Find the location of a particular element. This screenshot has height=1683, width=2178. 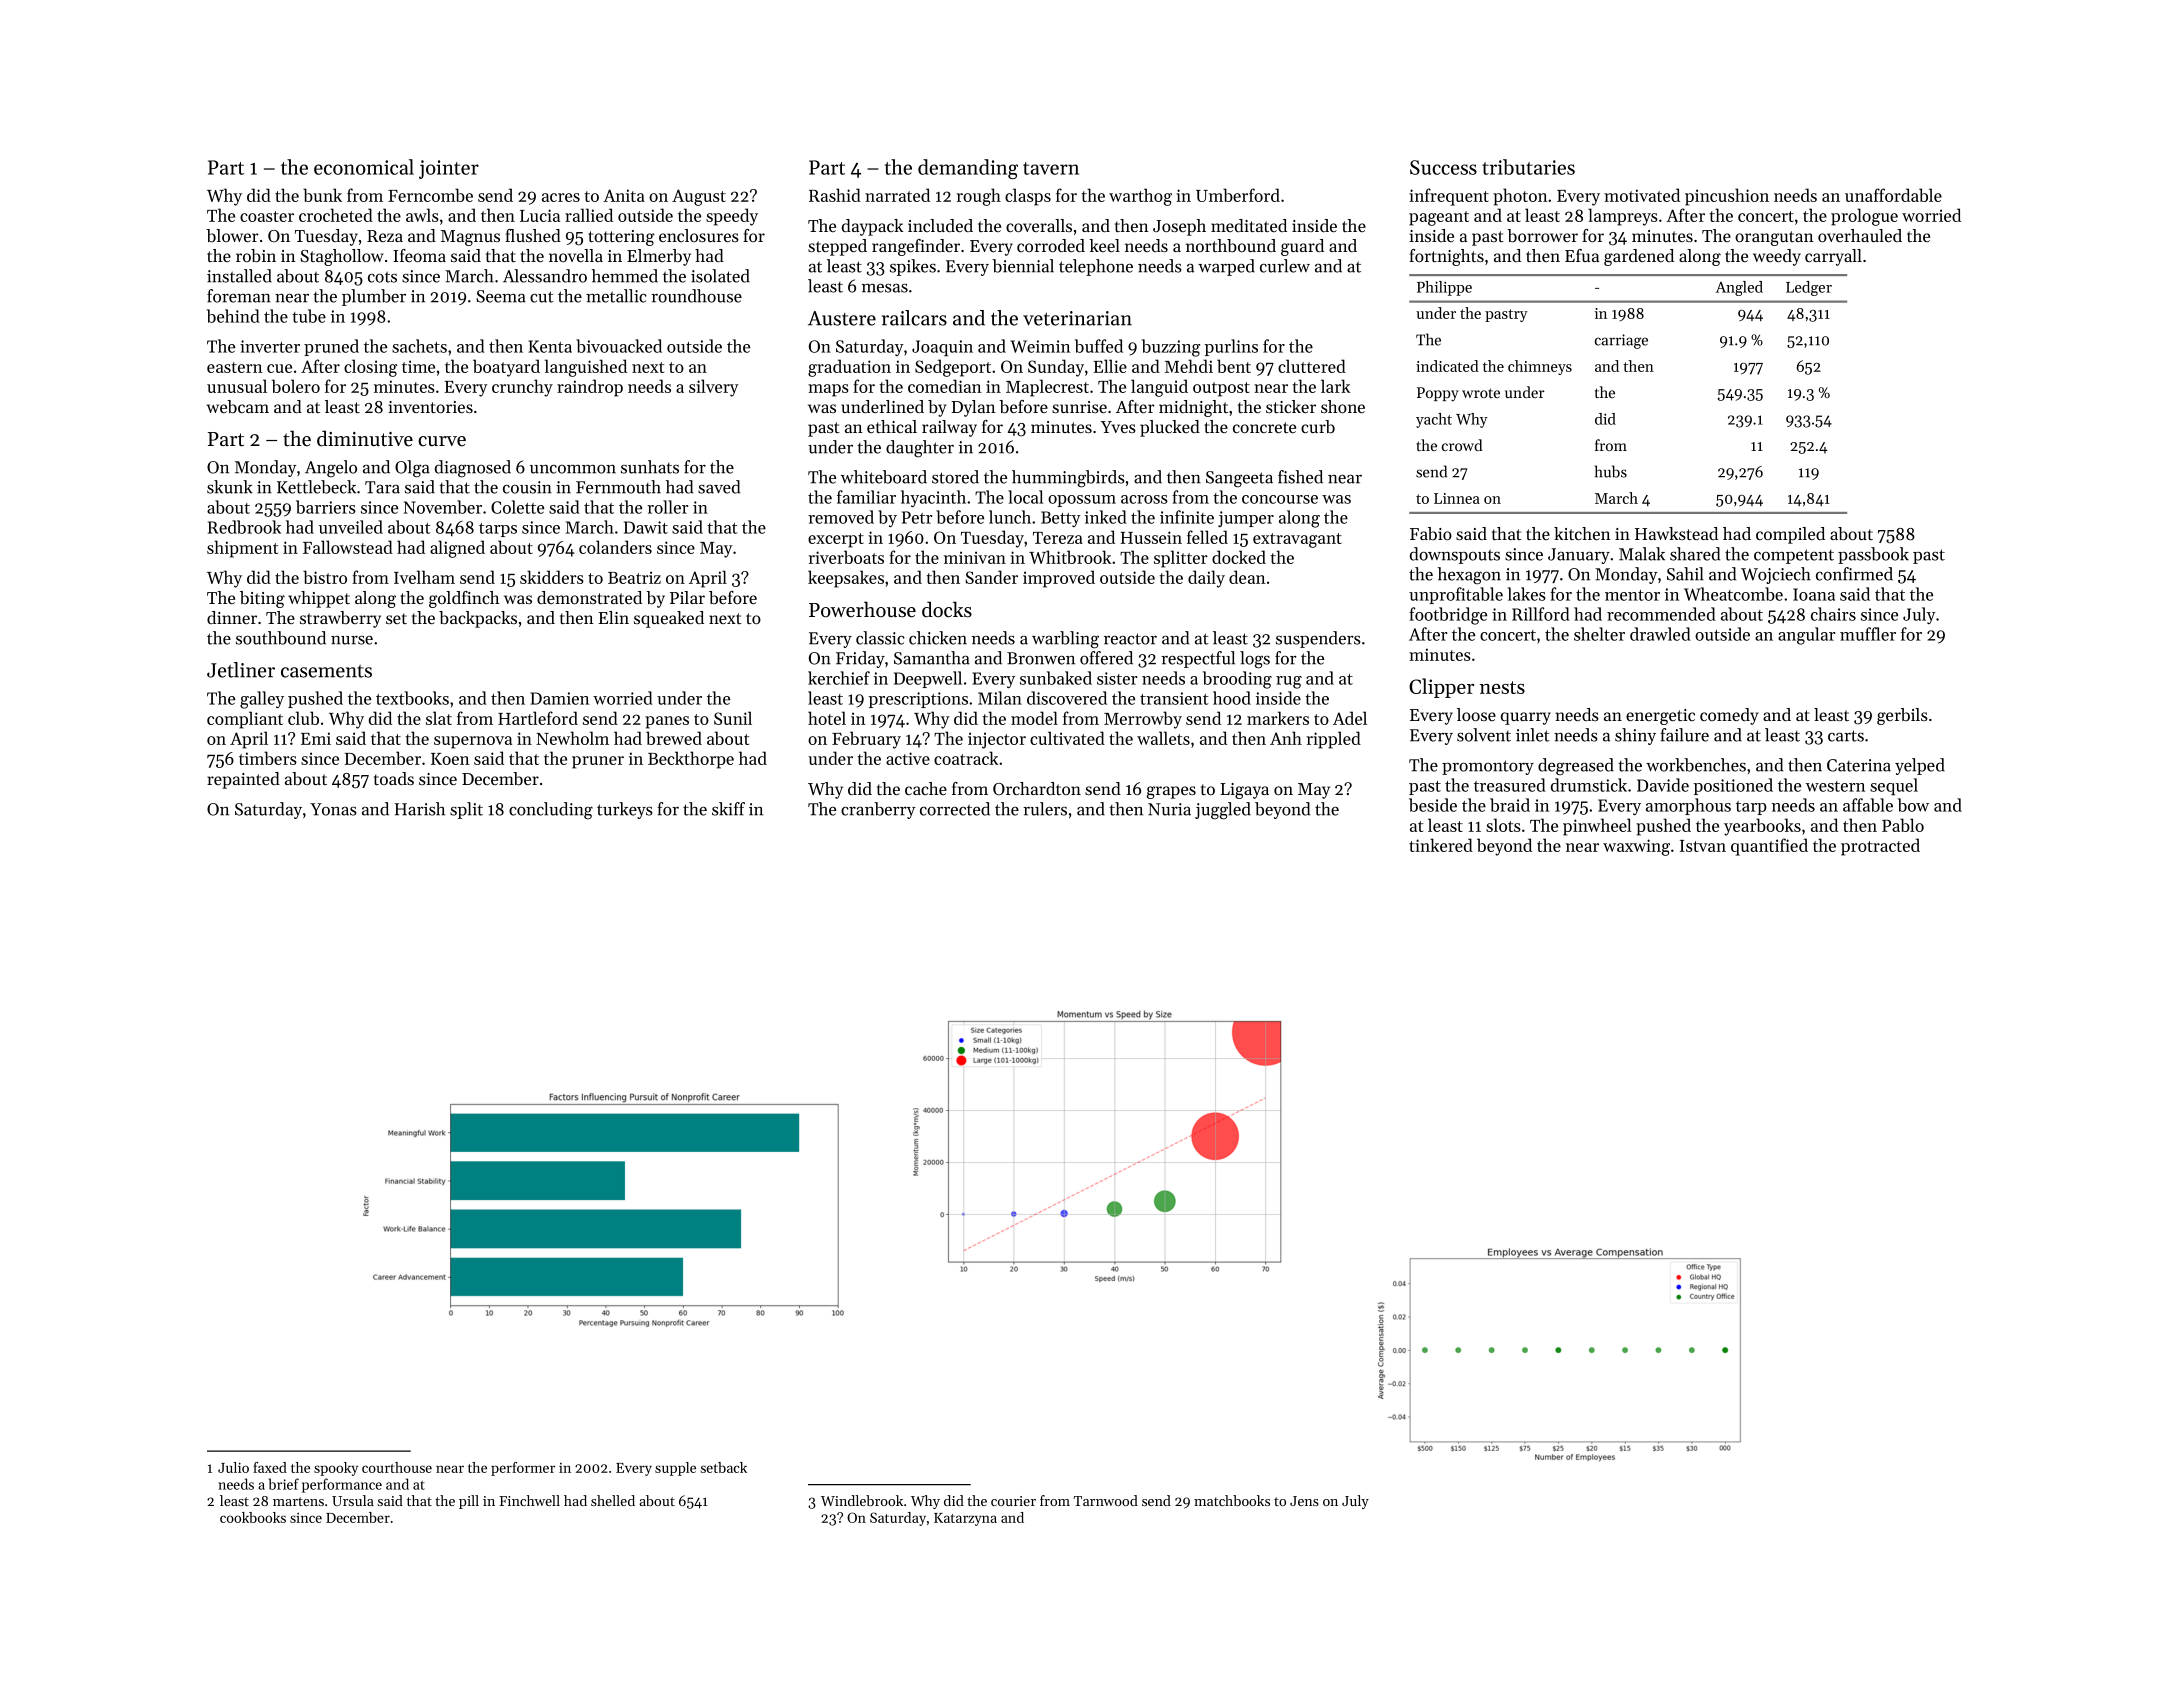

hubs is located at coordinates (1611, 471).
